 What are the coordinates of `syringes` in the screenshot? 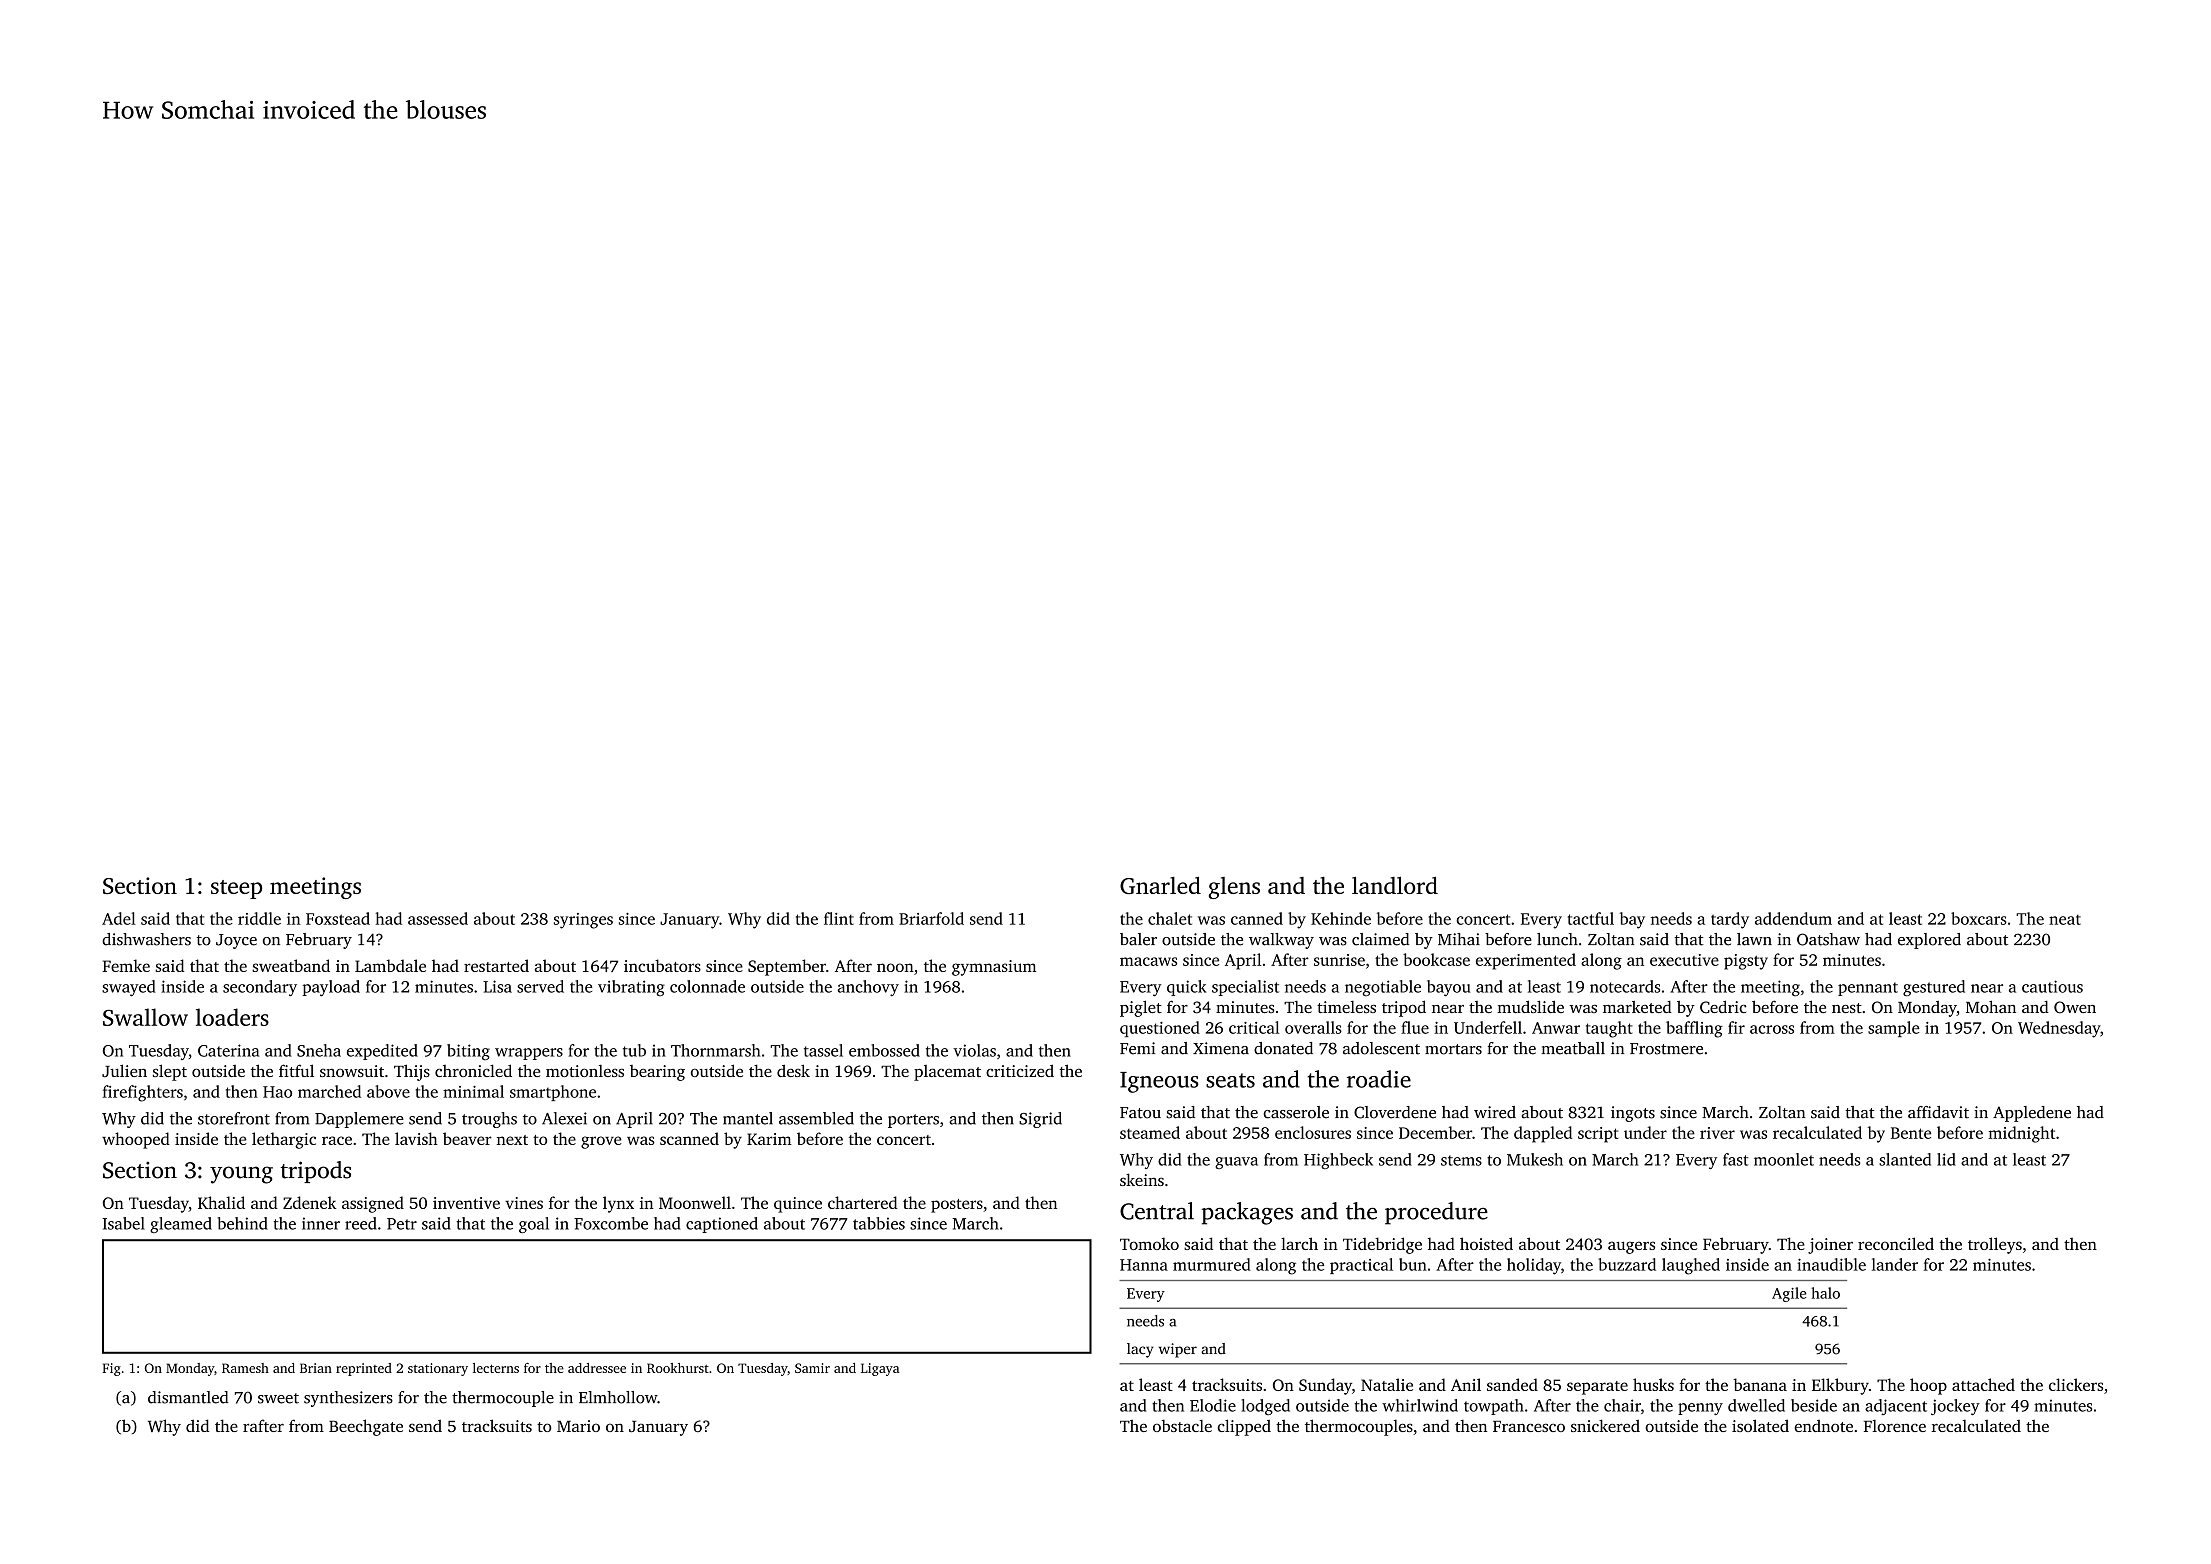 It's located at (583, 921).
